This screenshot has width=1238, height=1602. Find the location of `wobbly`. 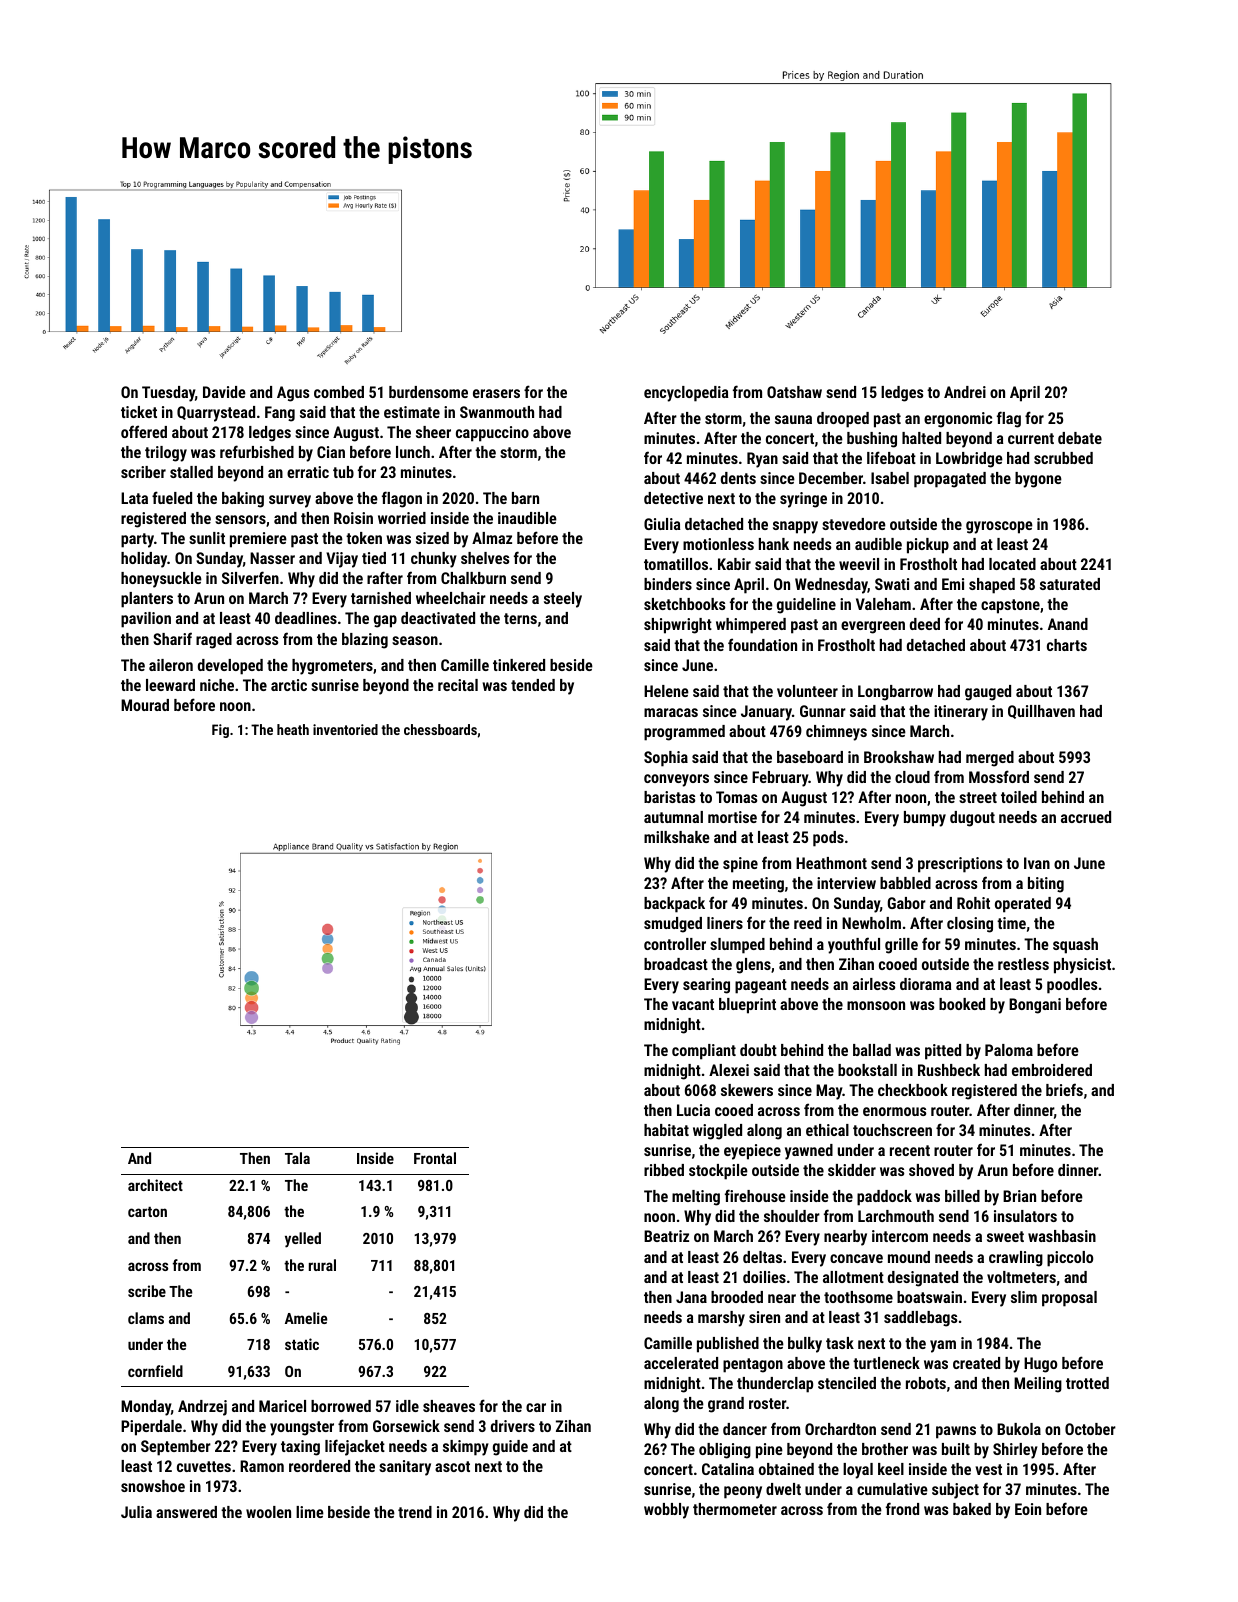

wobbly is located at coordinates (666, 1511).
